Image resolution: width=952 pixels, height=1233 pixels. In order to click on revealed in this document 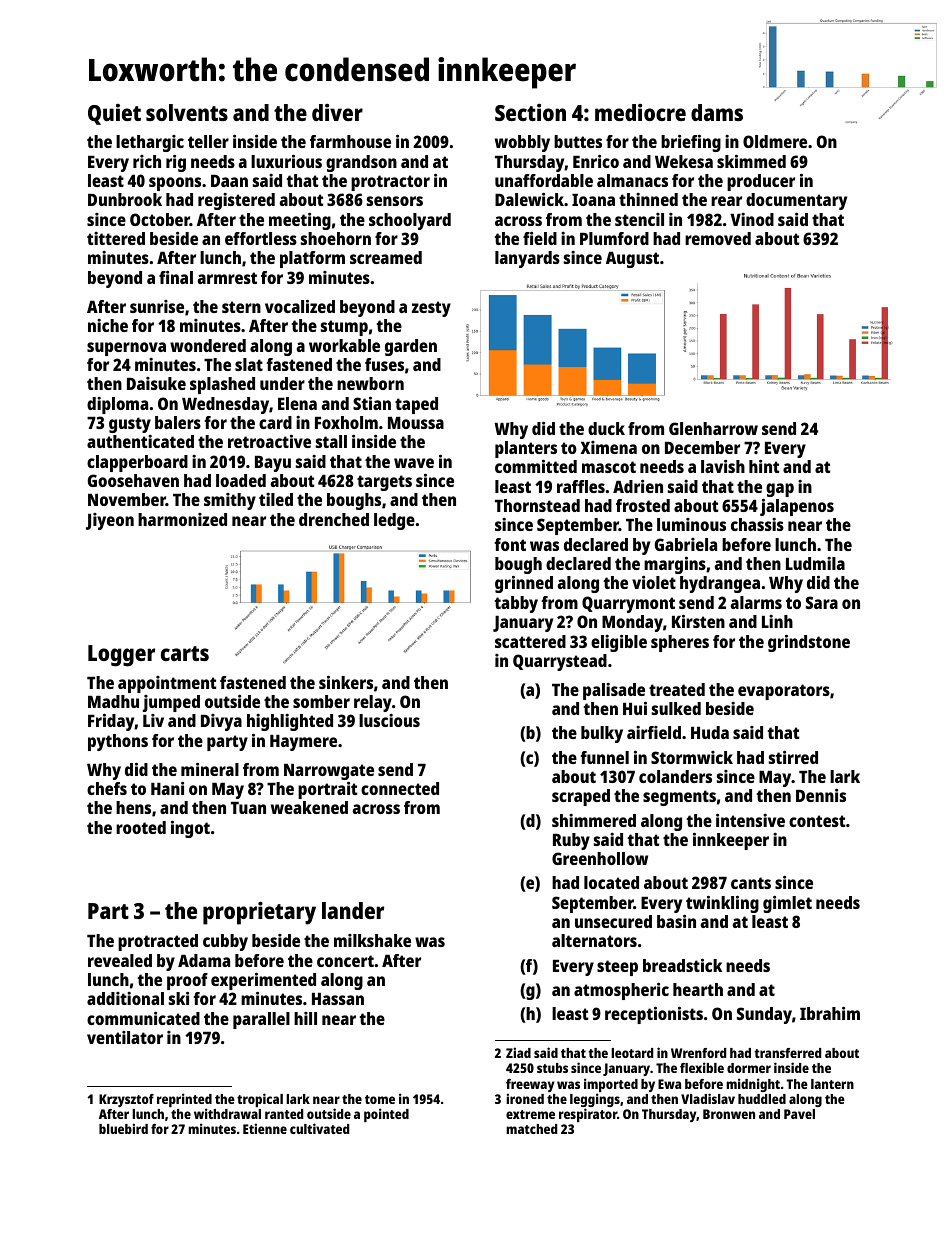, I will do `click(120, 960)`.
